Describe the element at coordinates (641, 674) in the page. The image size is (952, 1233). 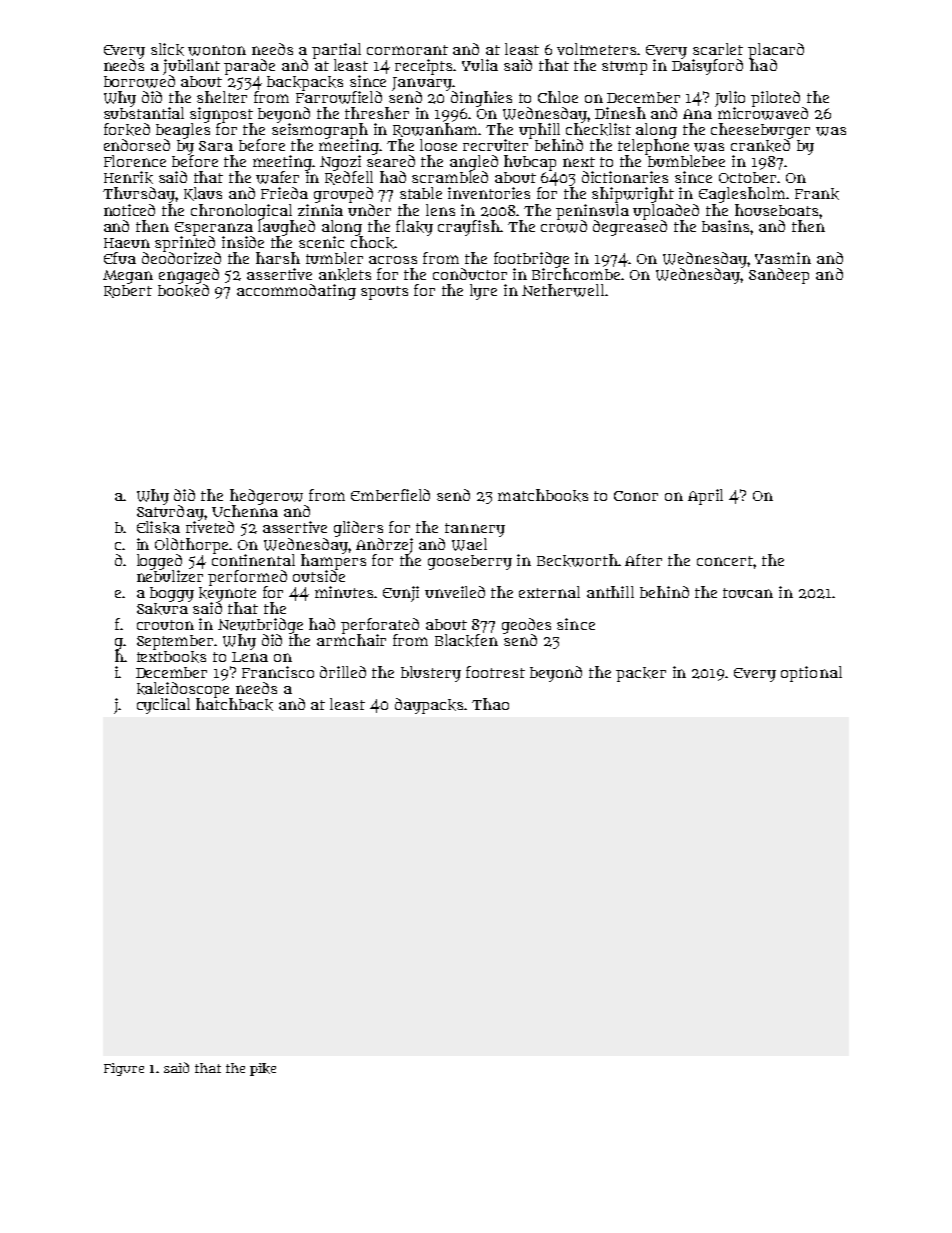
I see `packer` at that location.
